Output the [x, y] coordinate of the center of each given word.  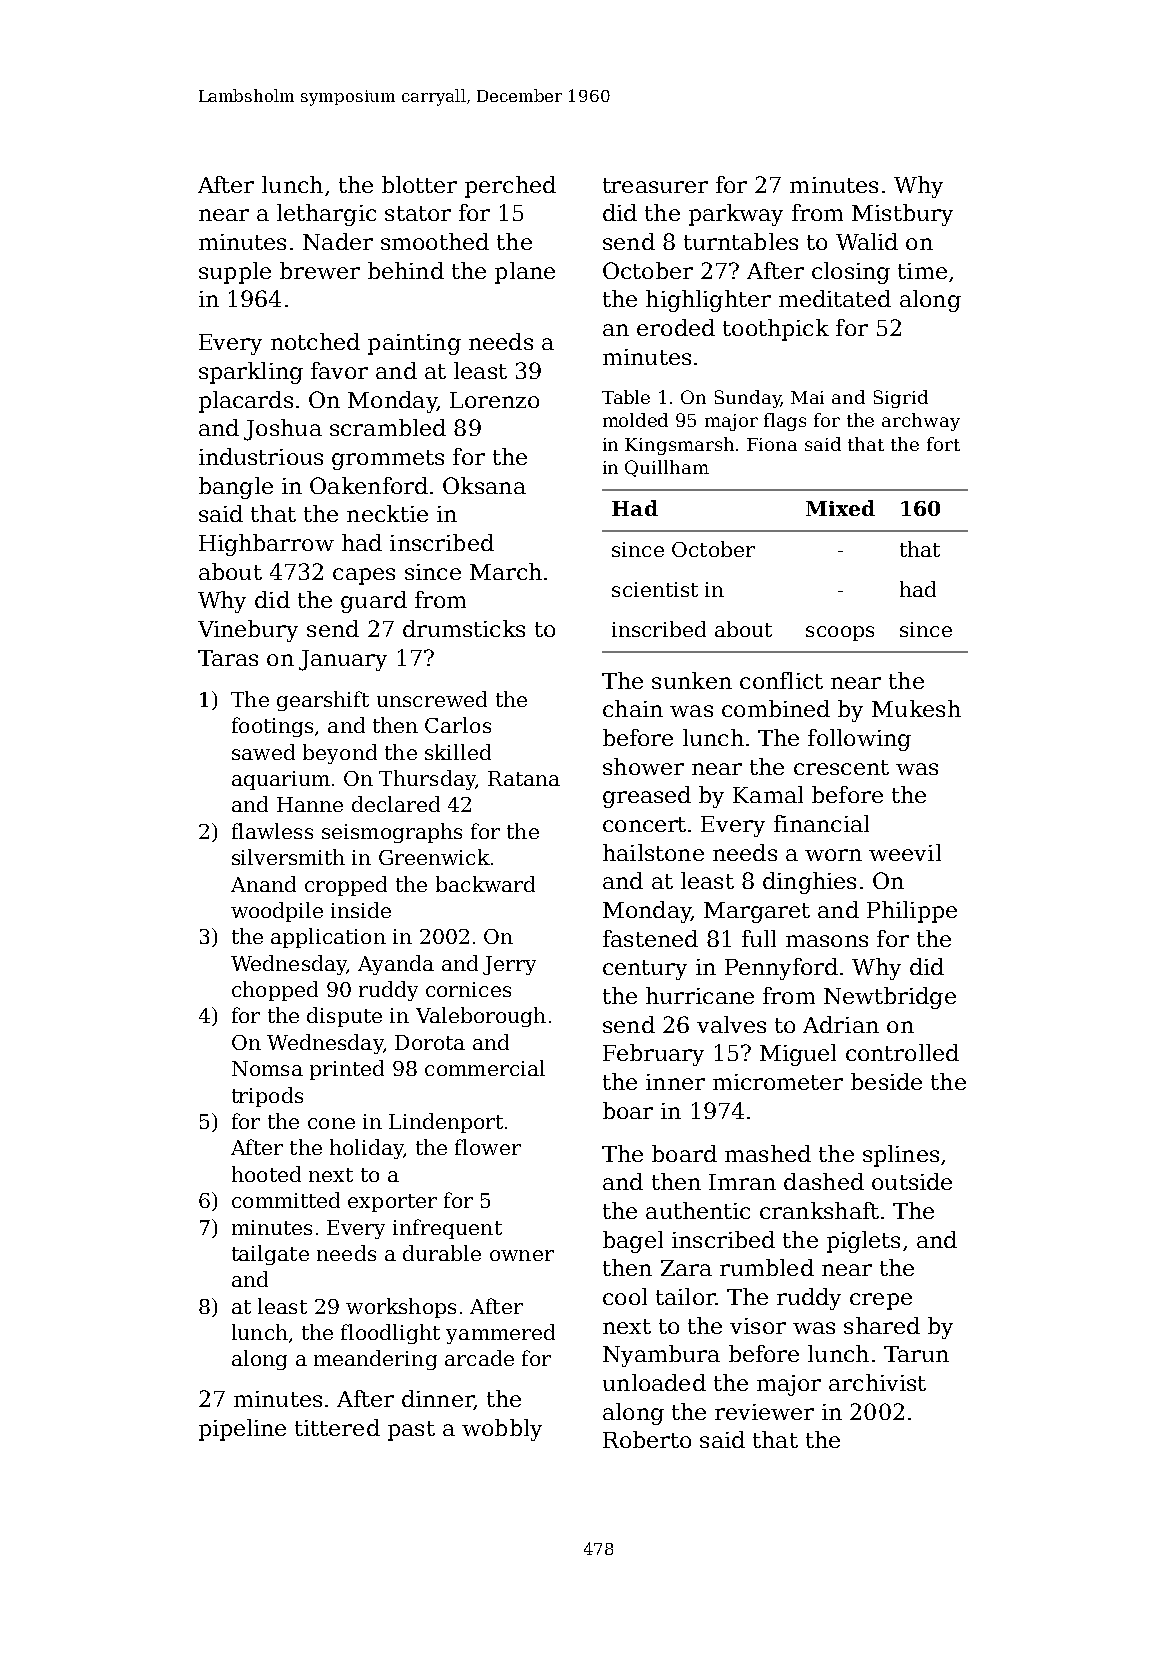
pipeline [242, 1430]
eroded [676, 327]
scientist [655, 589]
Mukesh [916, 708]
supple [235, 273]
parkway [736, 215]
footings [272, 727]
